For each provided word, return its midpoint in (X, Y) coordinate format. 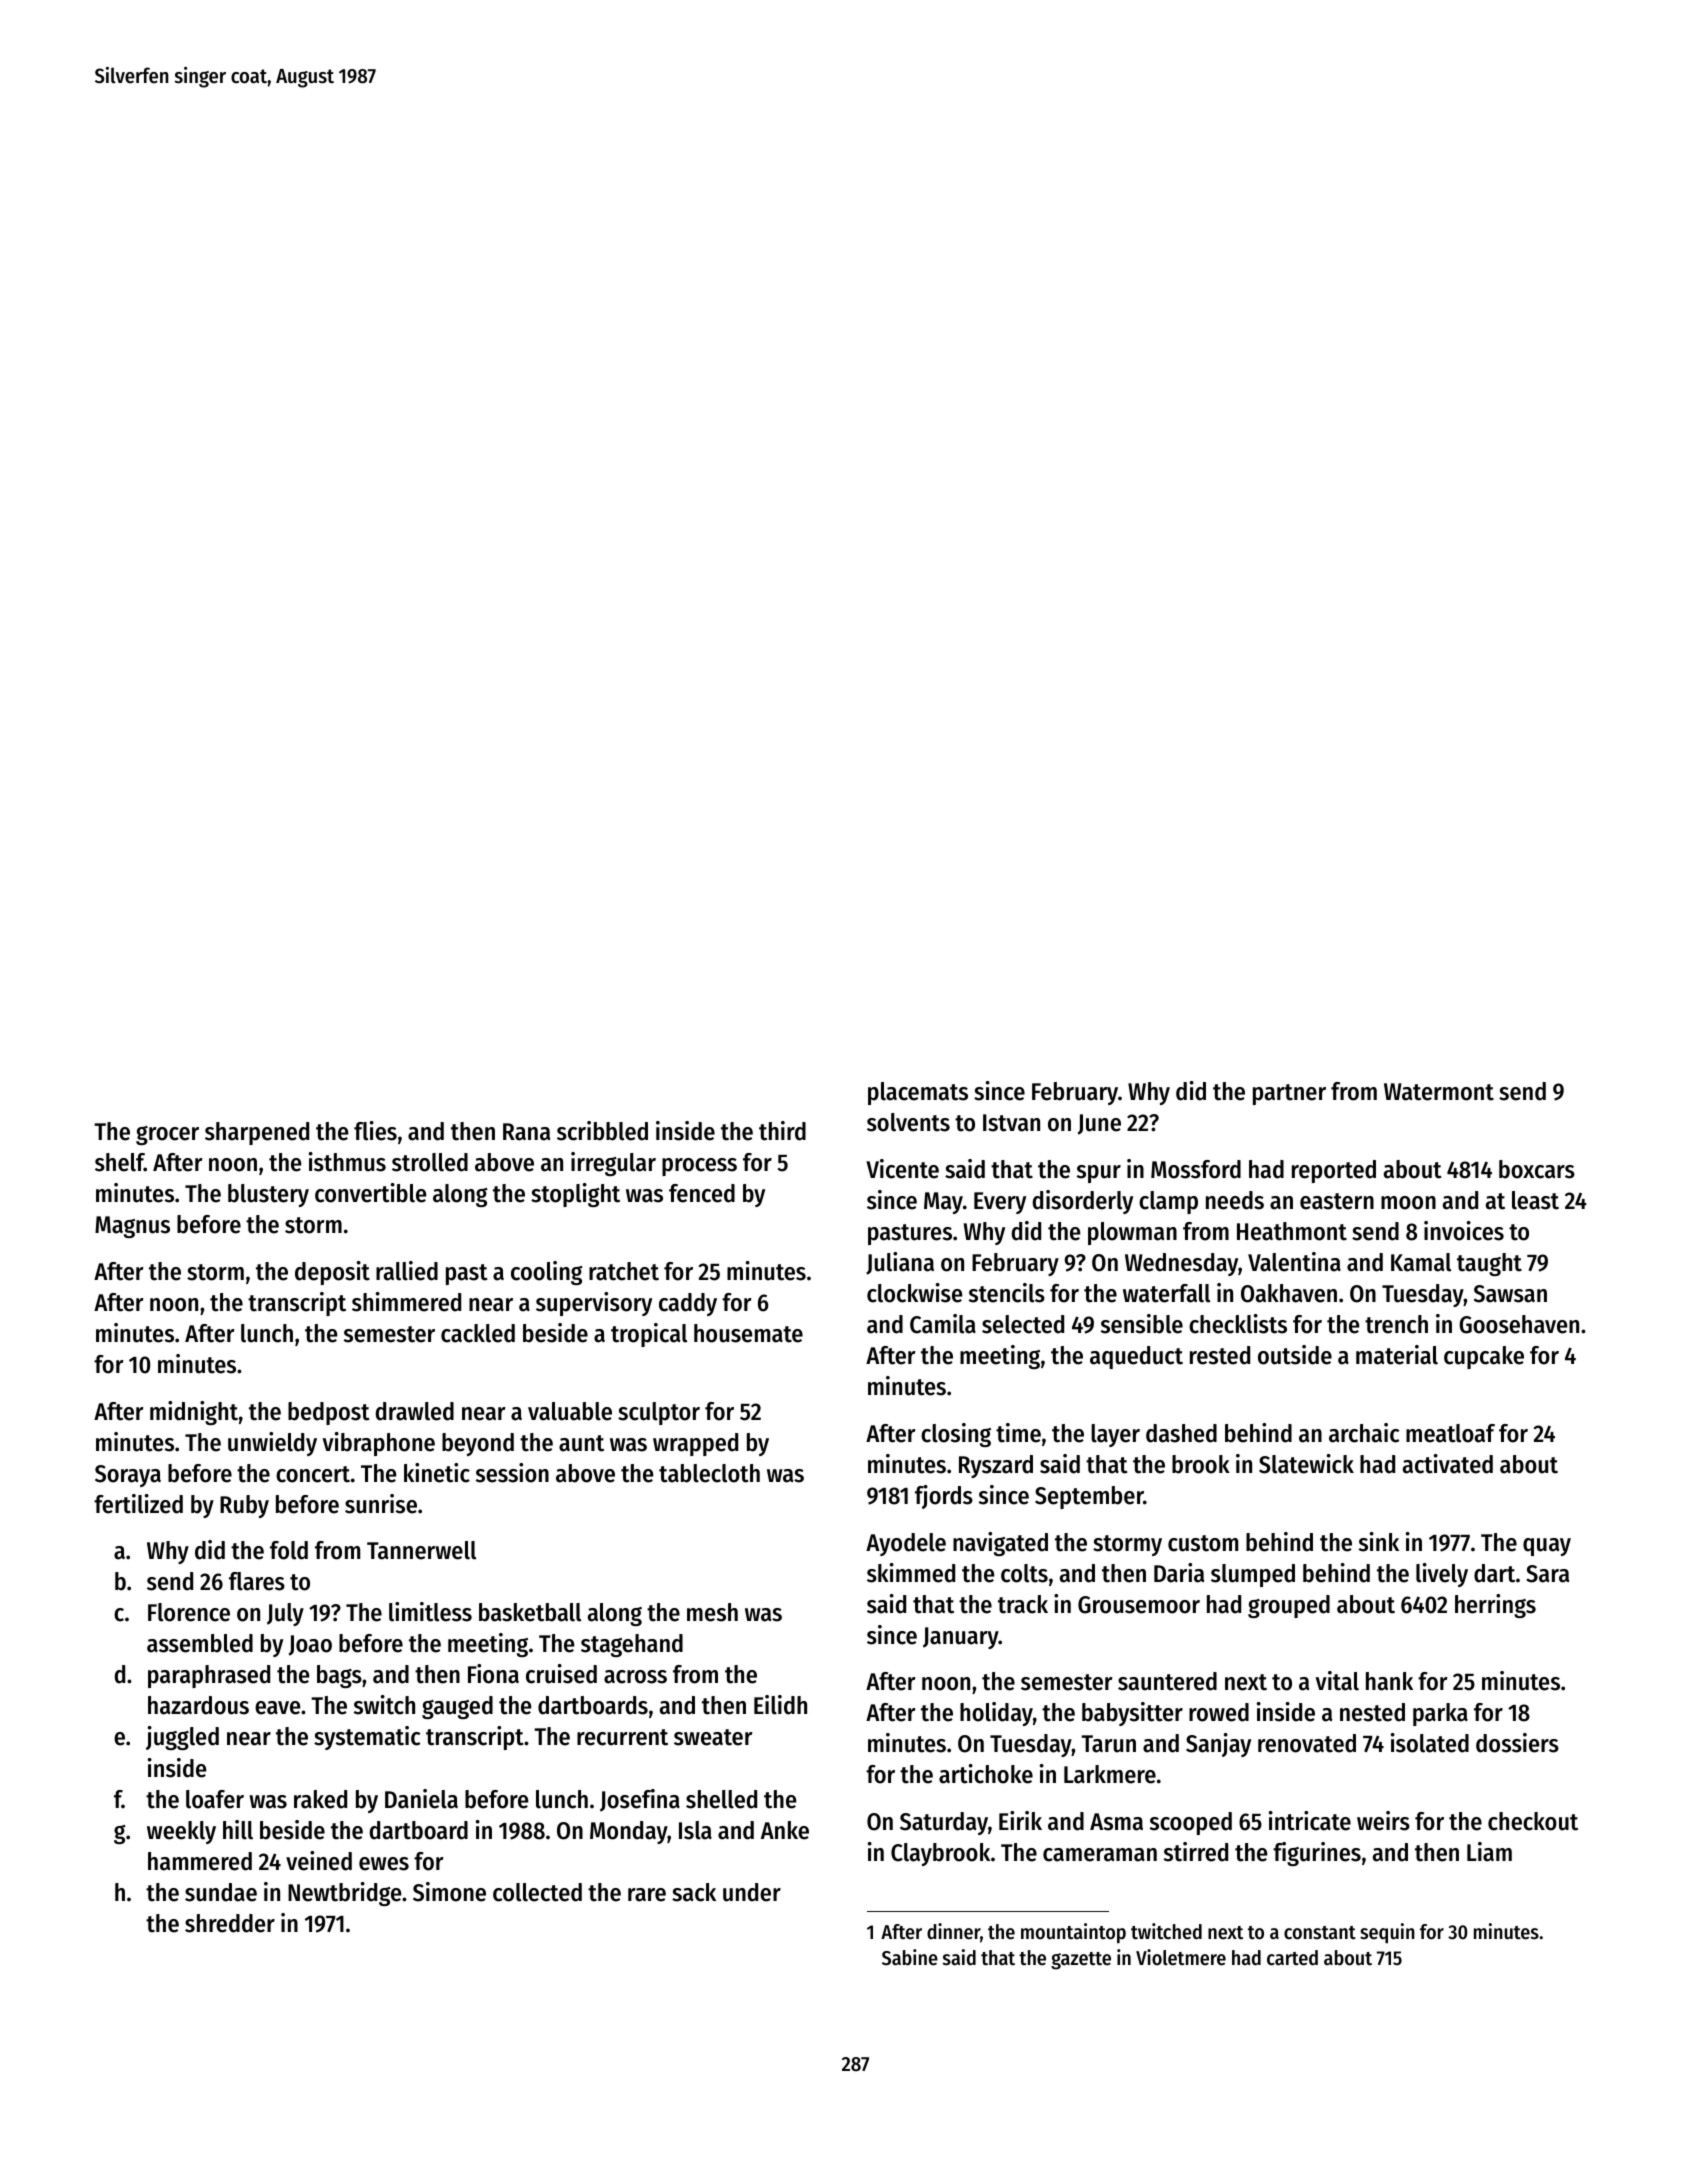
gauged (457, 1707)
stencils (1007, 1293)
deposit (332, 1273)
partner (1289, 1094)
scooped (1191, 1823)
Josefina (640, 1800)
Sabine (910, 1957)
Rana (526, 1132)
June (1099, 1124)
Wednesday (1181, 1264)
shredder (230, 1923)
